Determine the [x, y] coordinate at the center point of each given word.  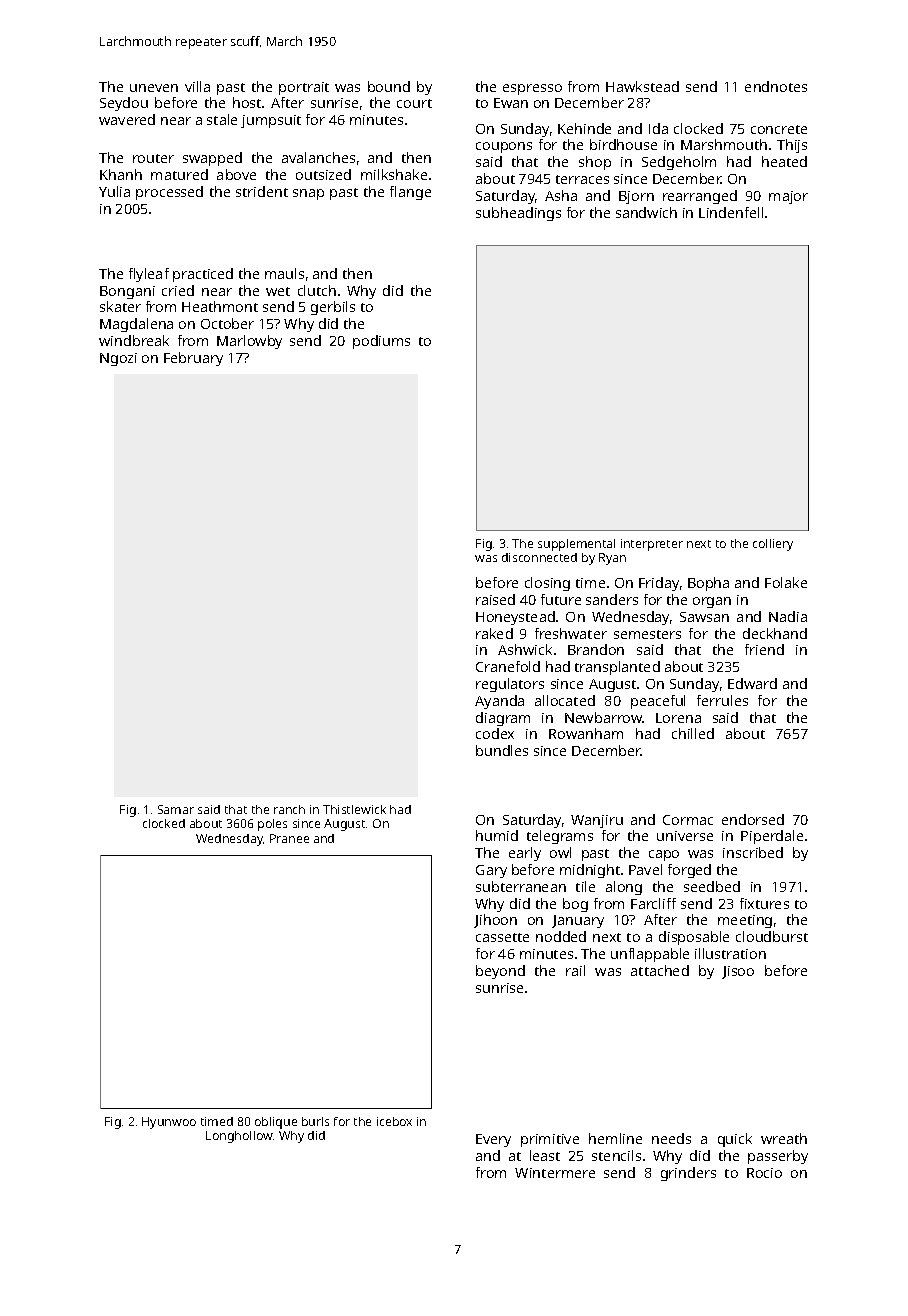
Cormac [688, 820]
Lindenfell [731, 212]
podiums [381, 342]
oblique [276, 1123]
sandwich [646, 212]
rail [575, 970]
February [193, 359]
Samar [176, 809]
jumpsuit [271, 121]
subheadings [518, 214]
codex [495, 733]
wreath [784, 1138]
